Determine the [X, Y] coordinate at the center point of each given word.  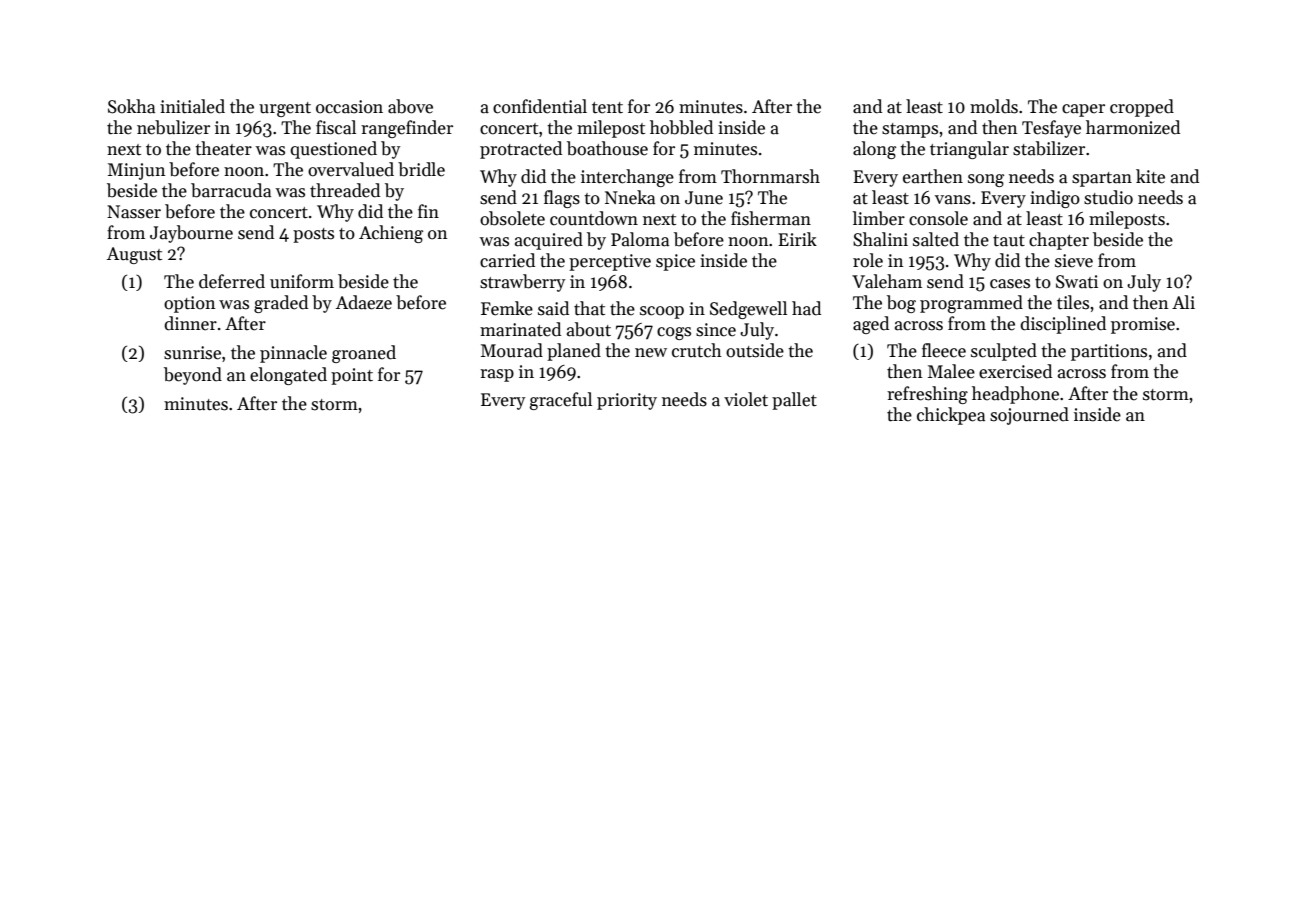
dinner [190, 323]
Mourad [512, 350]
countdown [594, 218]
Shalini [880, 239]
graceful [561, 401]
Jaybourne [191, 234]
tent [607, 108]
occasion [349, 107]
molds [994, 106]
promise [1143, 325]
